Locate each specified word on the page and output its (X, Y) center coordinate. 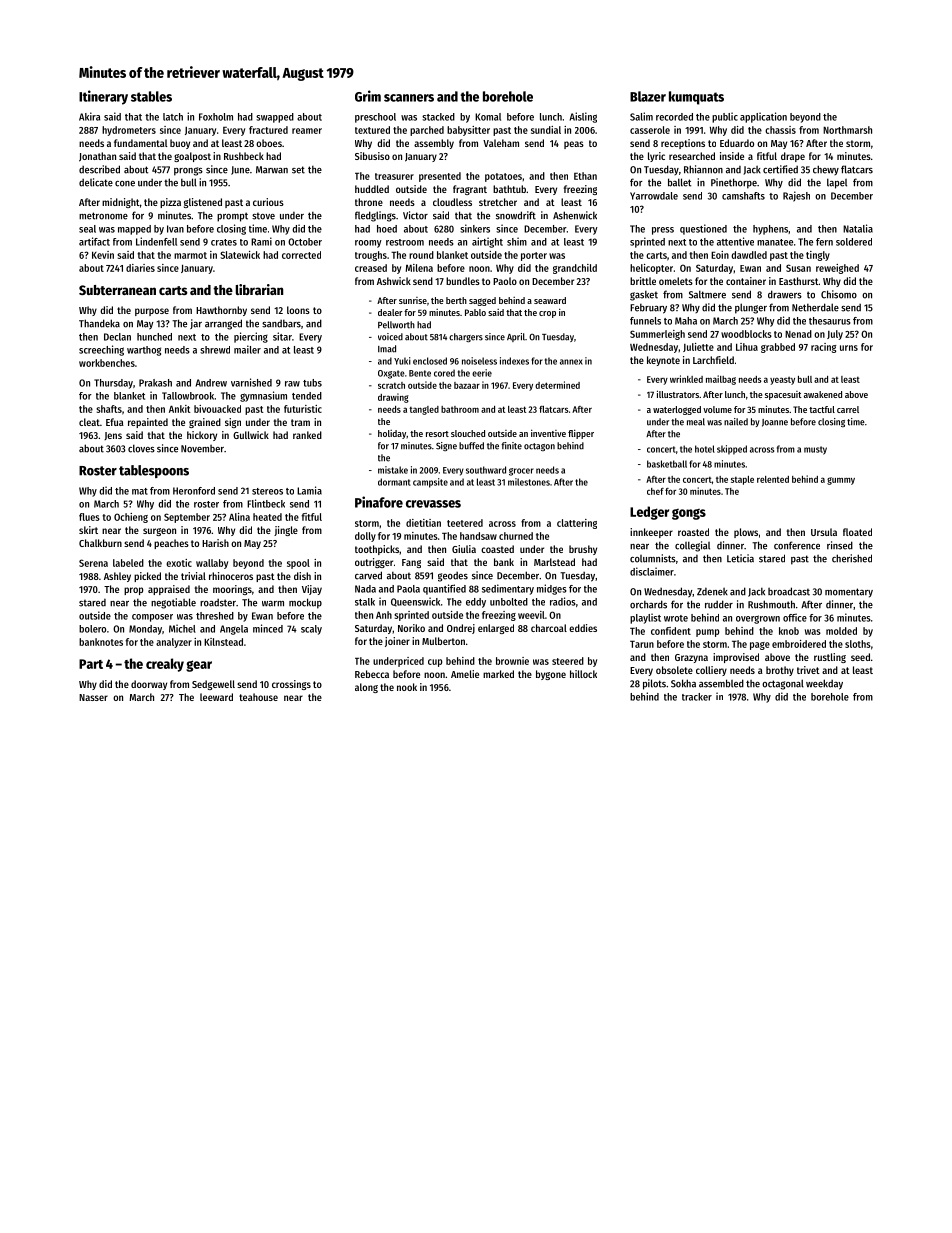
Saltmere (707, 294)
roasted (693, 532)
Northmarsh (847, 130)
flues (89, 517)
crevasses (433, 504)
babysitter (468, 131)
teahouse (258, 697)
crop (547, 314)
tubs (312, 383)
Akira (89, 116)
